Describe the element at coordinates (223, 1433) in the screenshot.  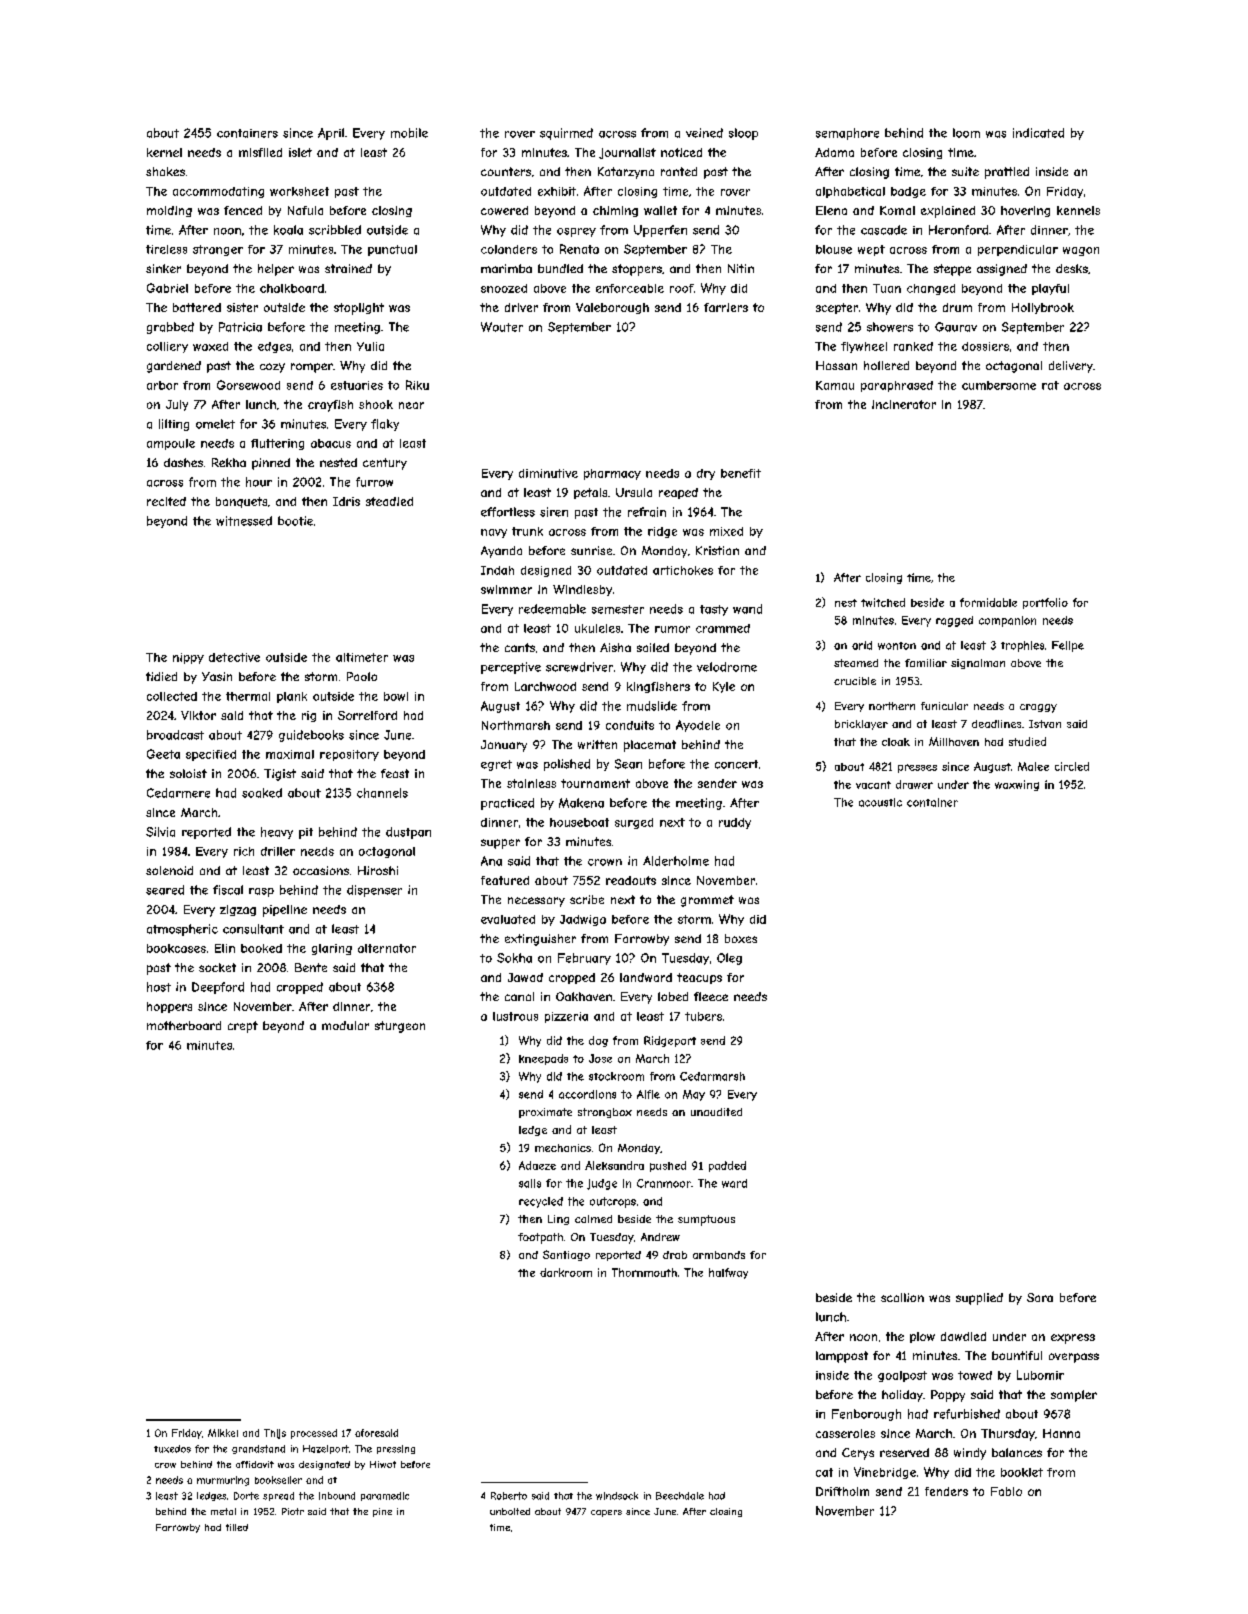
I see `Mikkel` at that location.
